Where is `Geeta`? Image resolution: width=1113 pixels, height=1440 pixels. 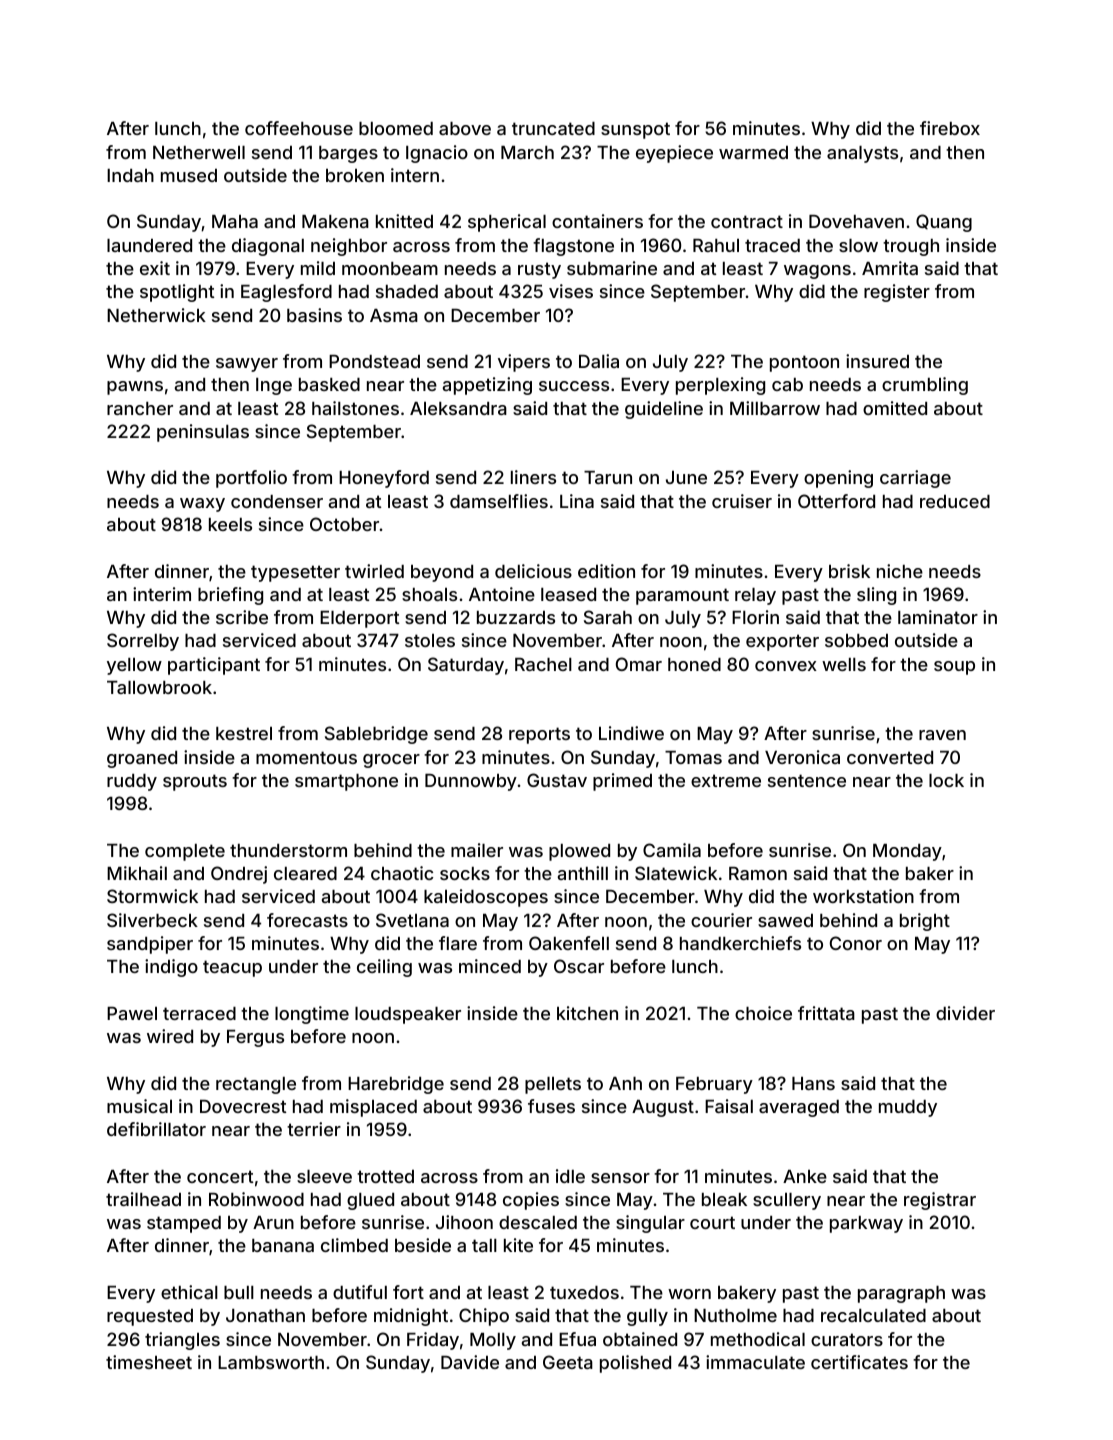 Geeta is located at coordinates (568, 1362).
